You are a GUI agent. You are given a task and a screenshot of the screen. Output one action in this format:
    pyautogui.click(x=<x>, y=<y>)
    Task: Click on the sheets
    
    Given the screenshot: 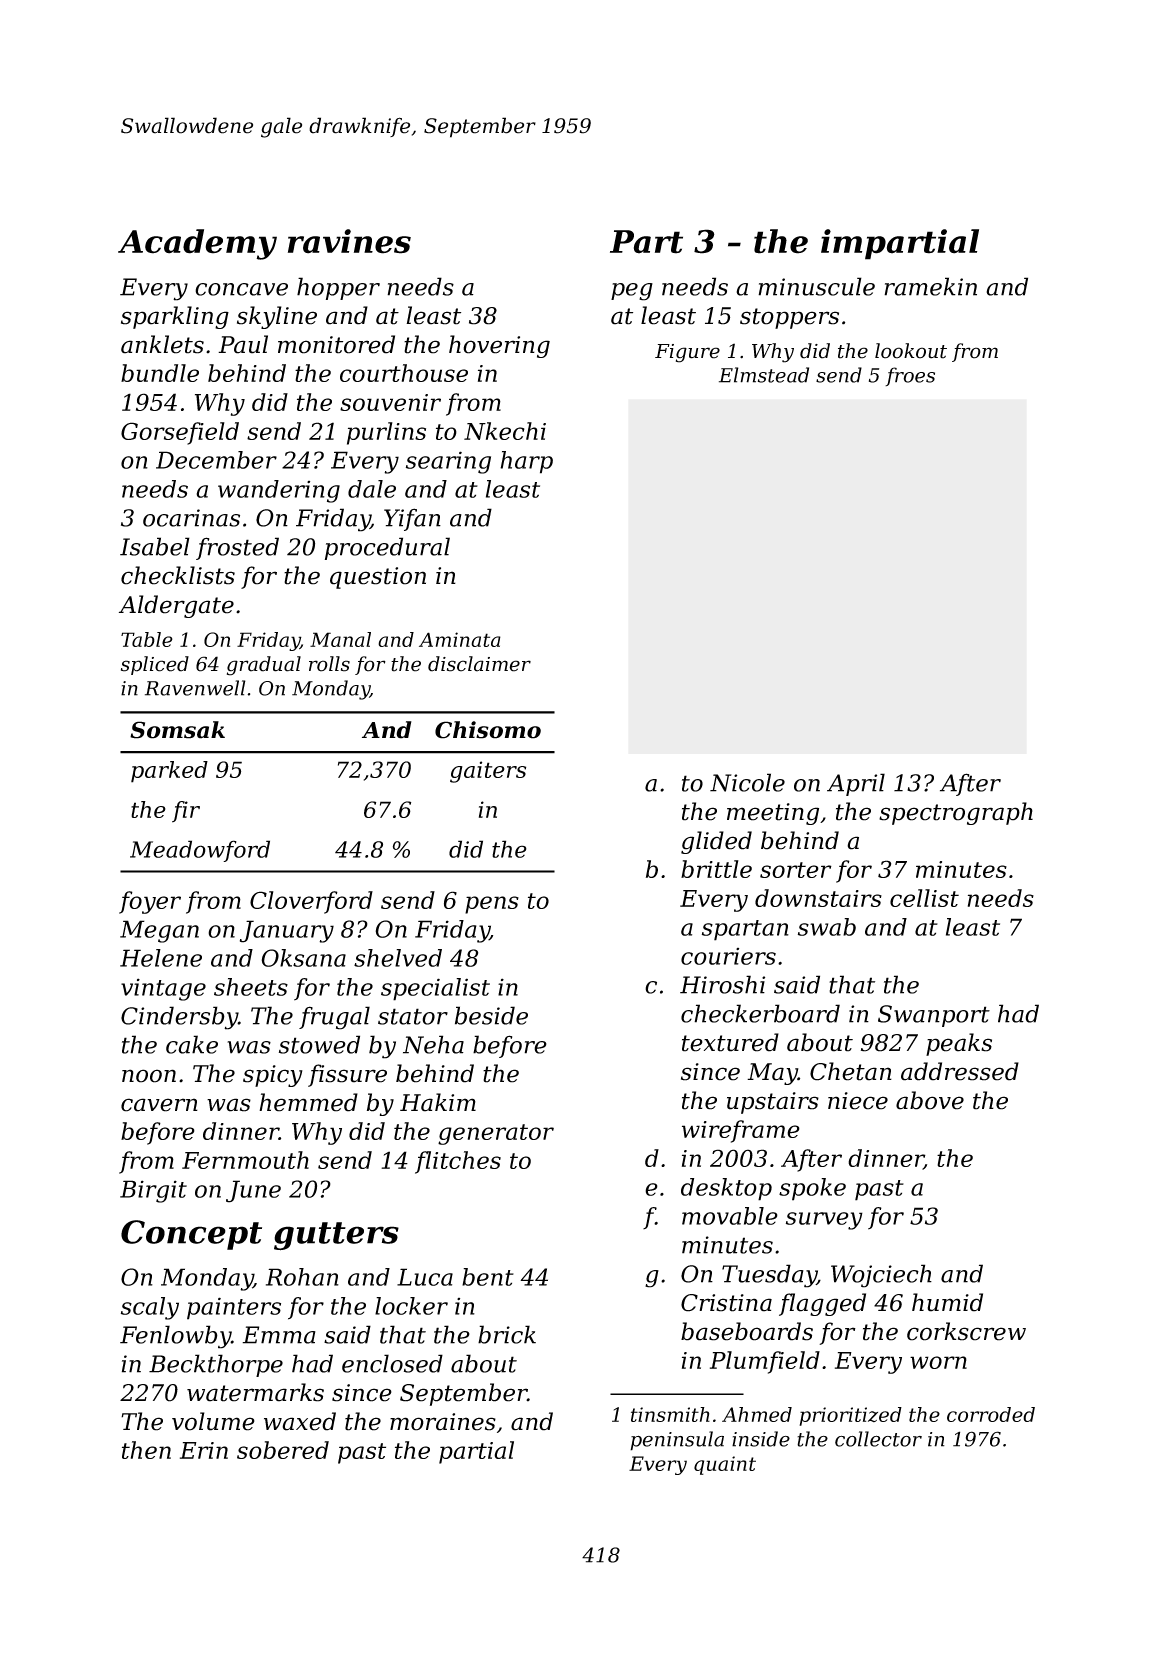 What is the action you would take?
    pyautogui.click(x=251, y=987)
